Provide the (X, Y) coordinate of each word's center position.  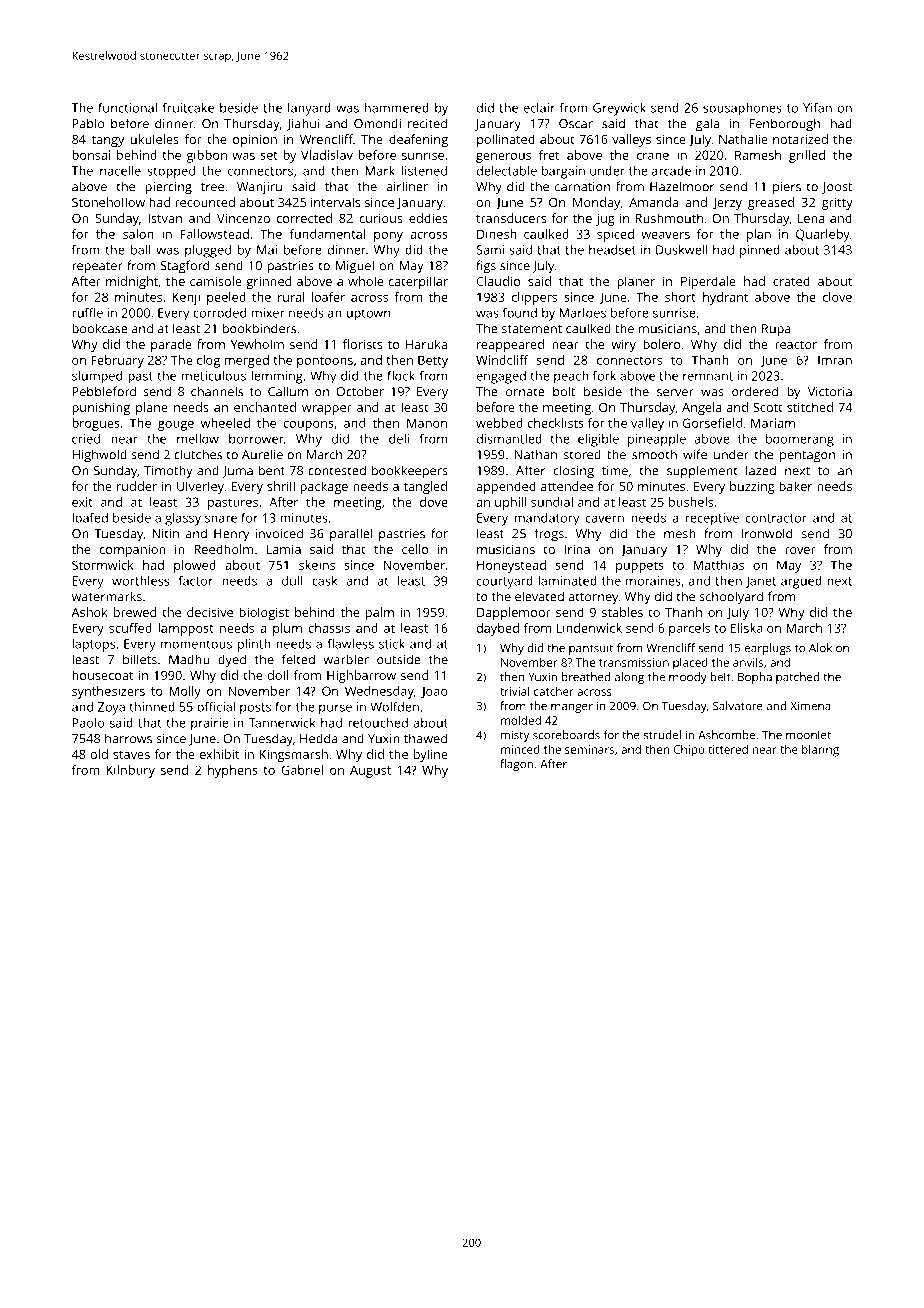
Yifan (817, 107)
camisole (216, 281)
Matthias (718, 565)
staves (131, 755)
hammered (397, 108)
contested (337, 470)
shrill (281, 486)
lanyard (309, 109)
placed (690, 664)
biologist (264, 613)
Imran (835, 360)
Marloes (582, 313)
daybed (498, 629)
